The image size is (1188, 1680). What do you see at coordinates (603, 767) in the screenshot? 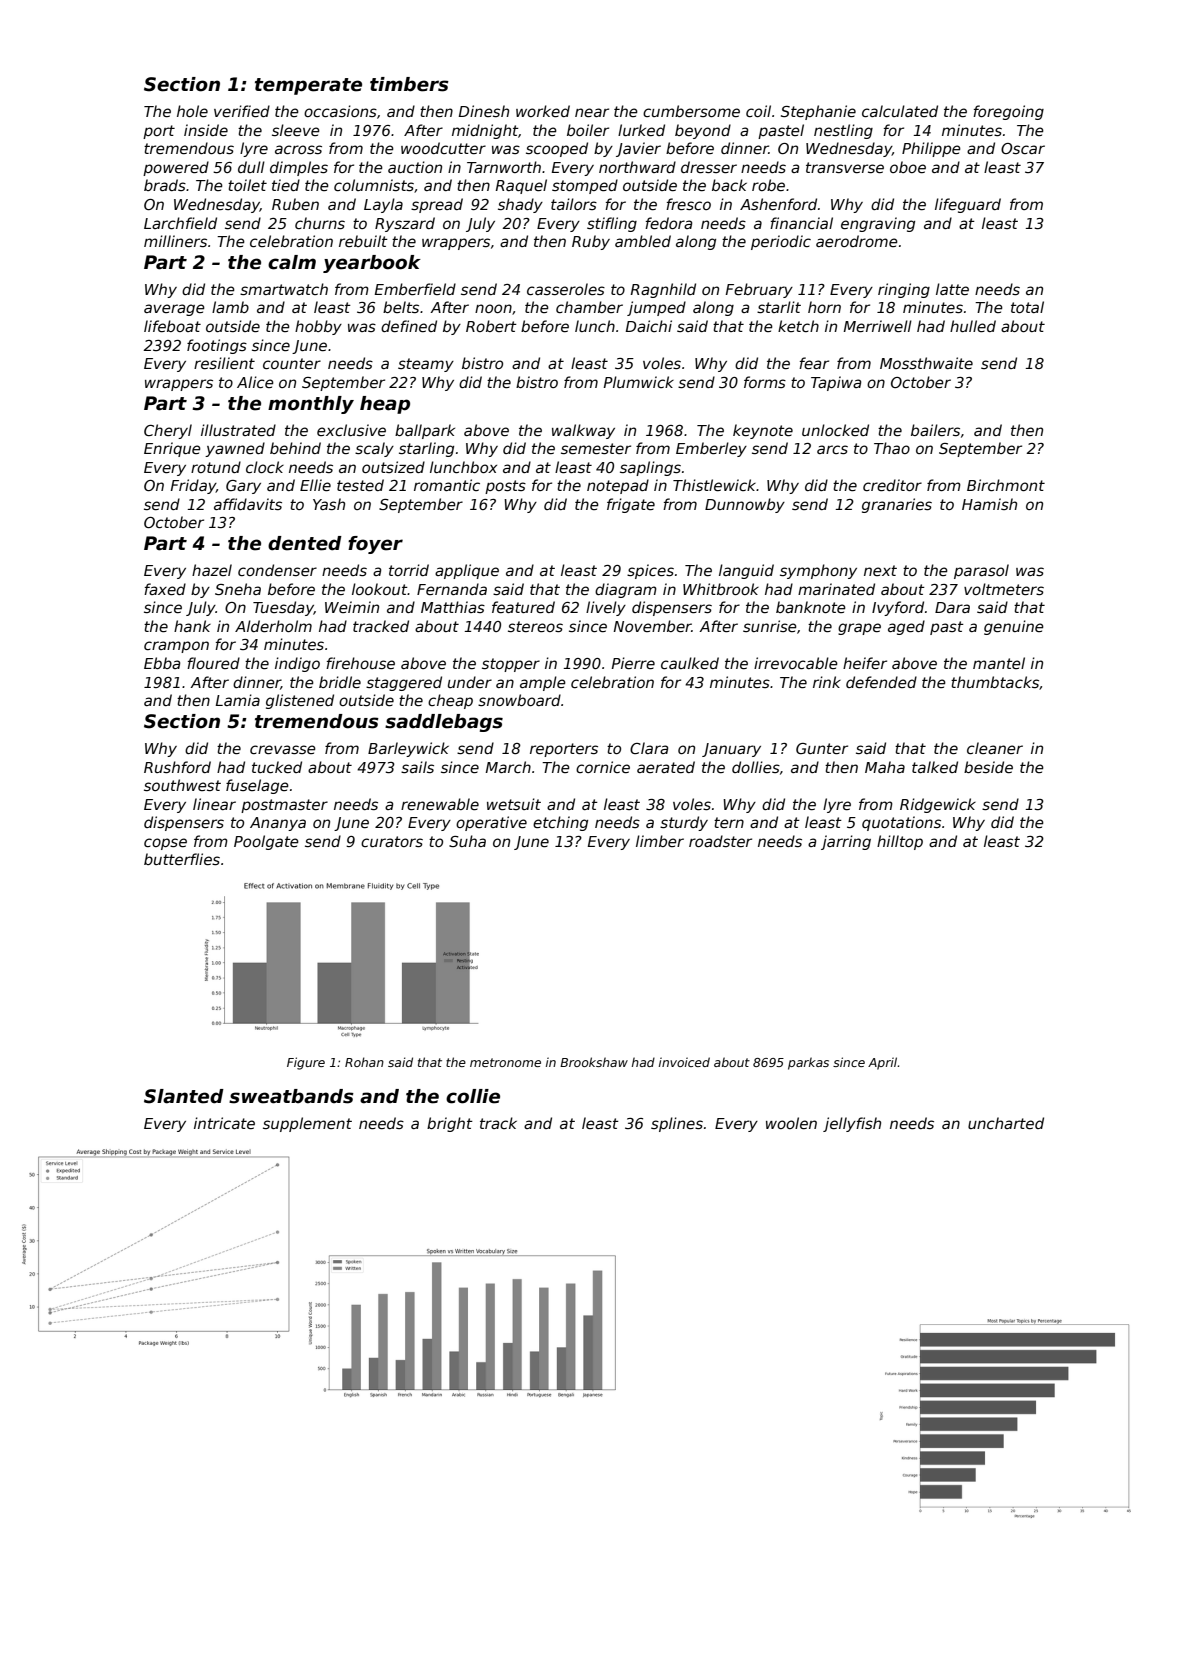
I see `cornice` at bounding box center [603, 767].
